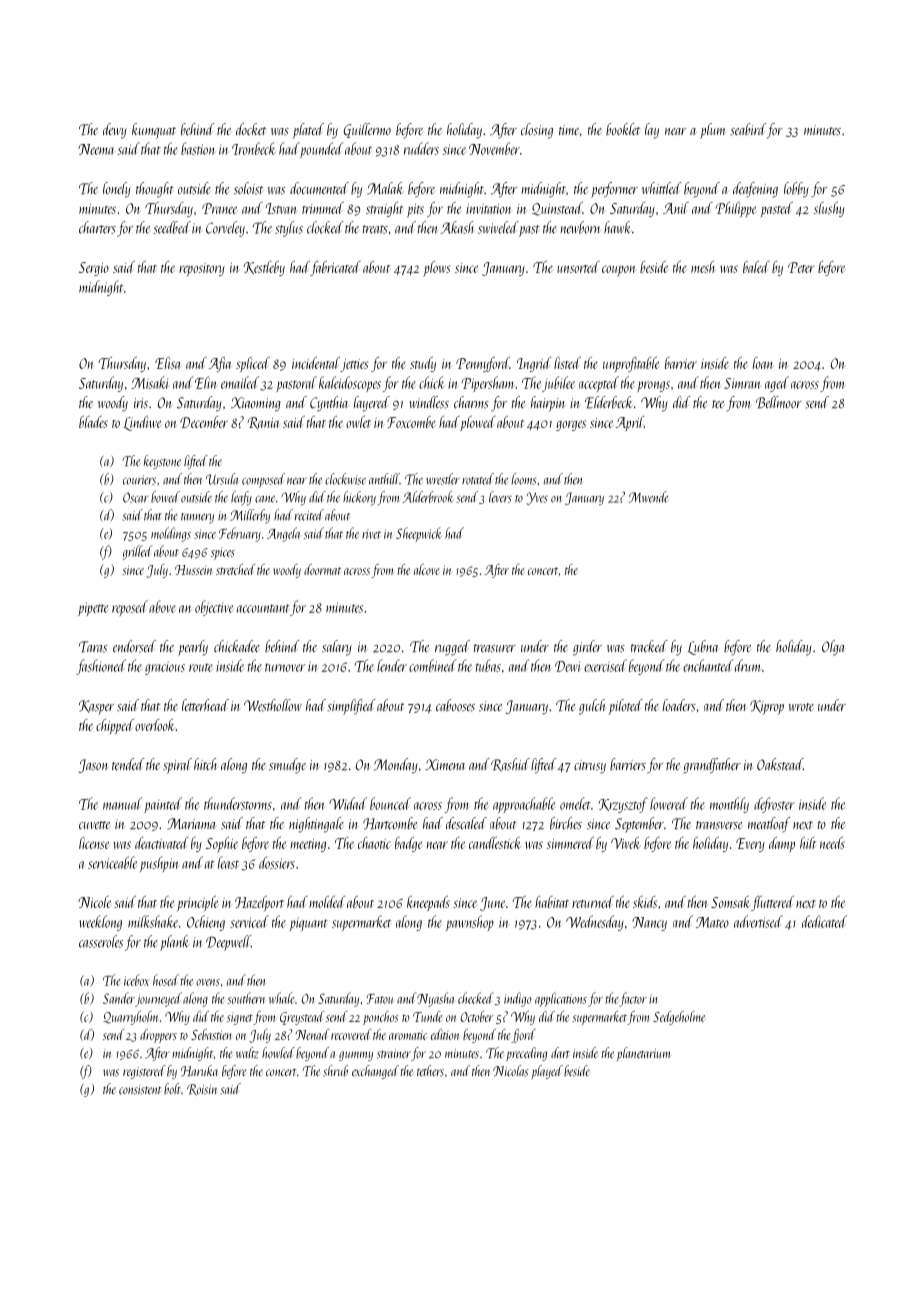  I want to click on moldings, so click(171, 534).
